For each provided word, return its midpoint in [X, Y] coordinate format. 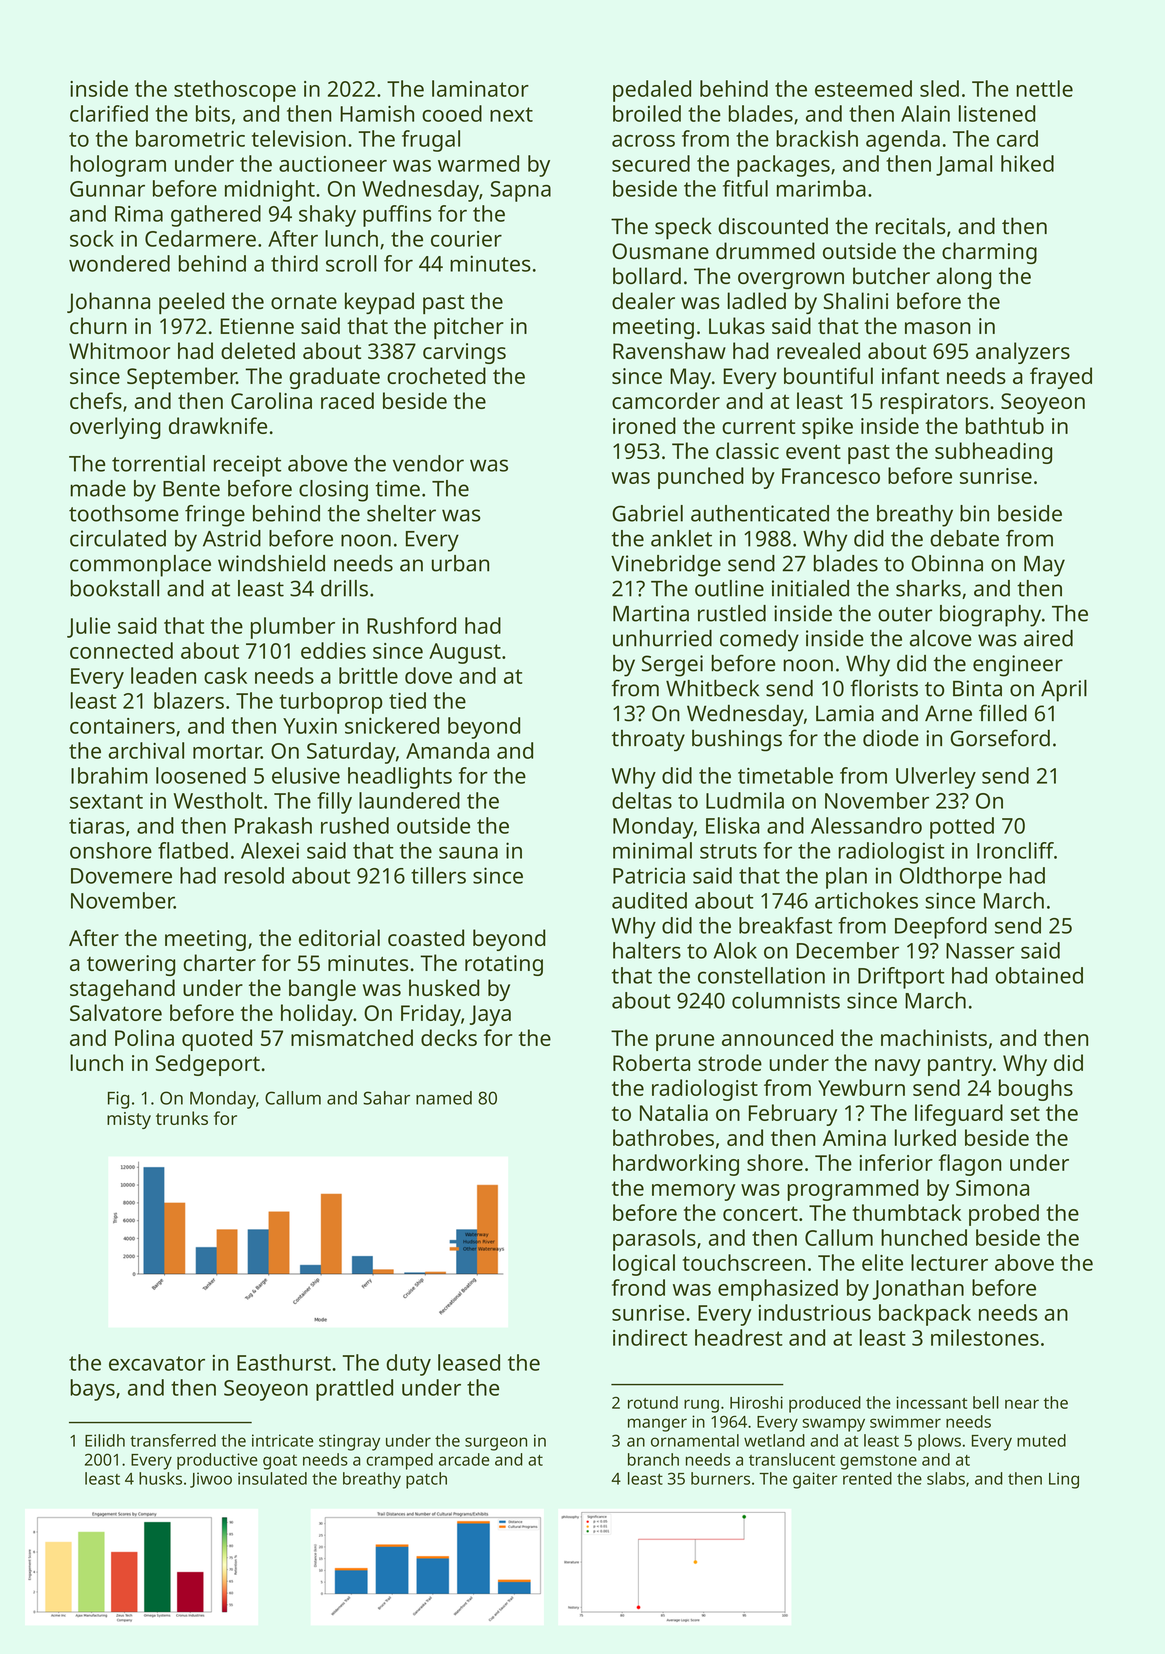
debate [964, 538]
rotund [653, 1402]
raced [347, 400]
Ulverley [936, 778]
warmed [478, 163]
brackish [817, 138]
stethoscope [235, 91]
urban [460, 563]
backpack [925, 1315]
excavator [157, 1363]
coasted [426, 937]
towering [131, 965]
